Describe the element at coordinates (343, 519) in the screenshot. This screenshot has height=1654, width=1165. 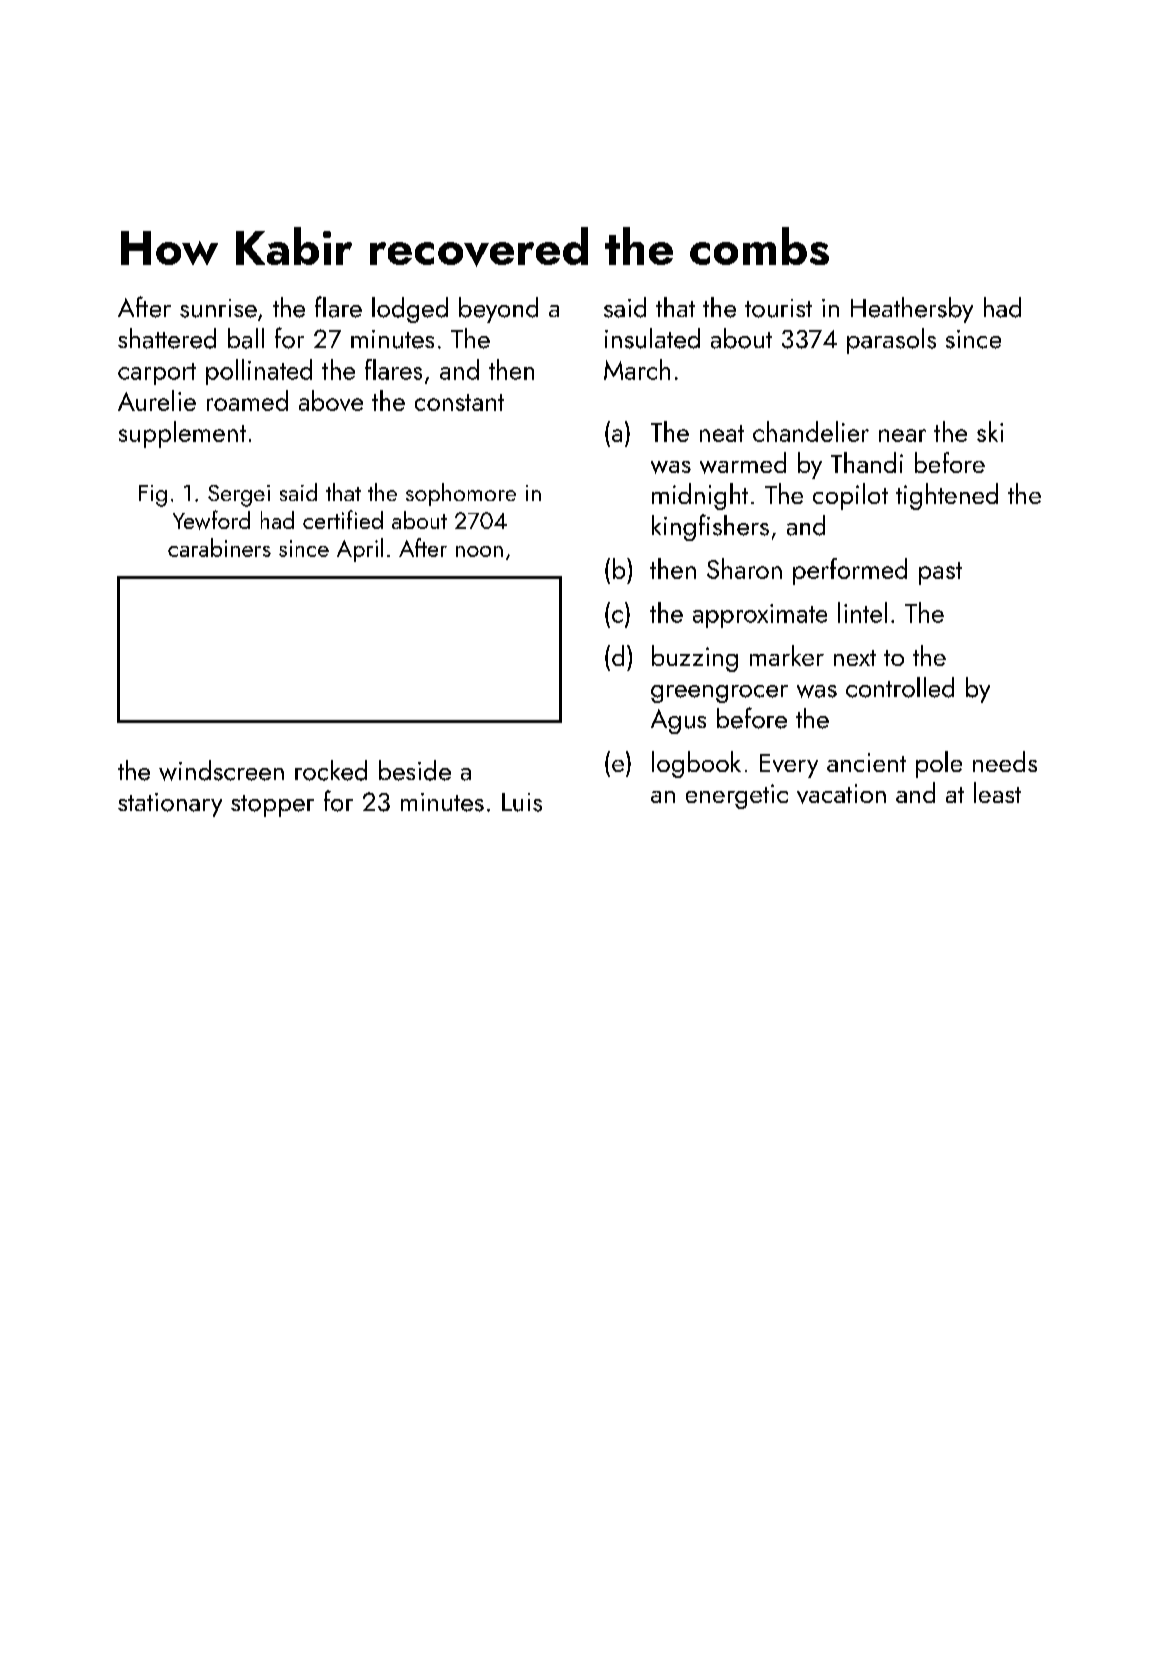
I see `certified` at that location.
